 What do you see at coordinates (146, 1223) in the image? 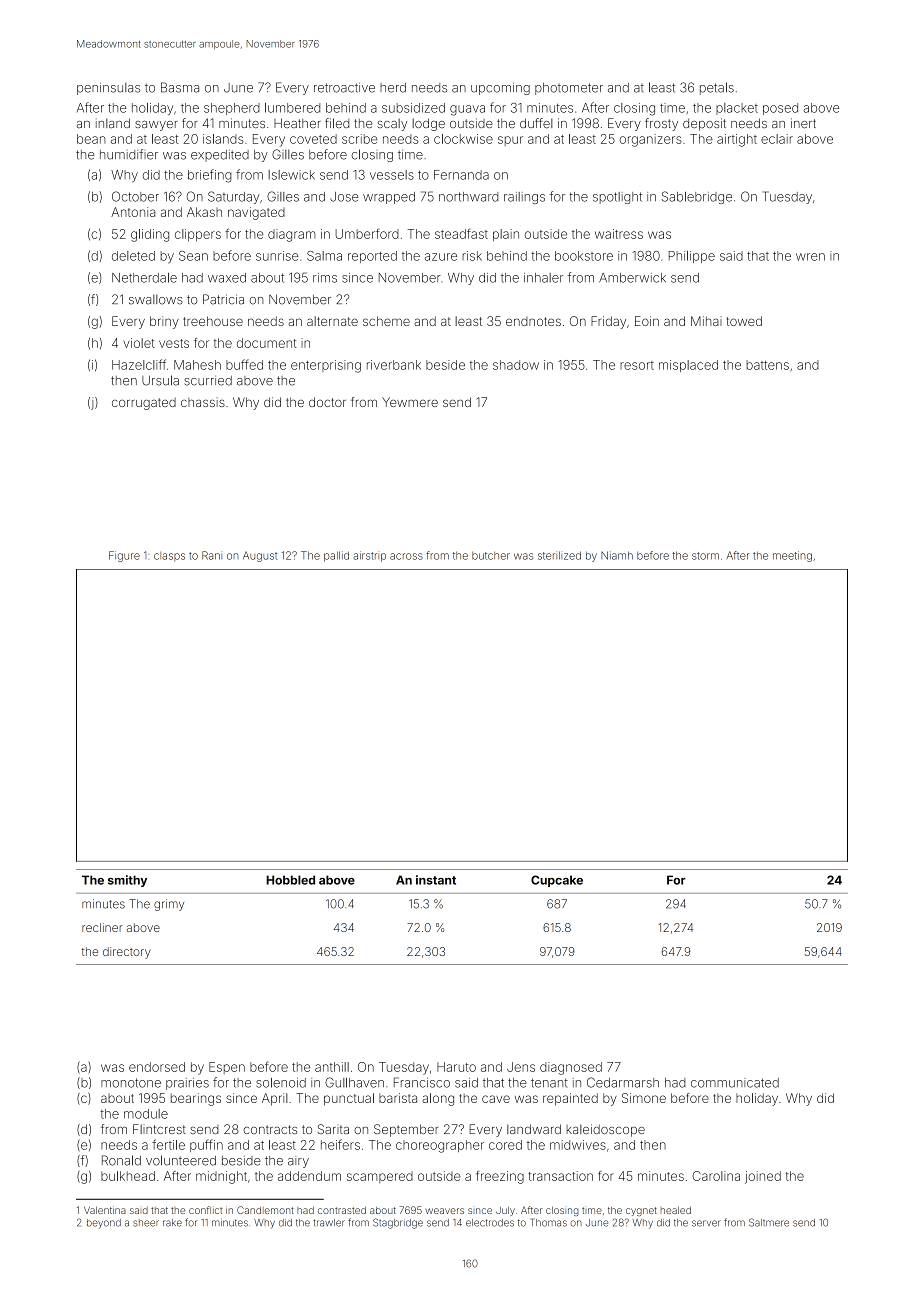
I see `sheer` at bounding box center [146, 1223].
